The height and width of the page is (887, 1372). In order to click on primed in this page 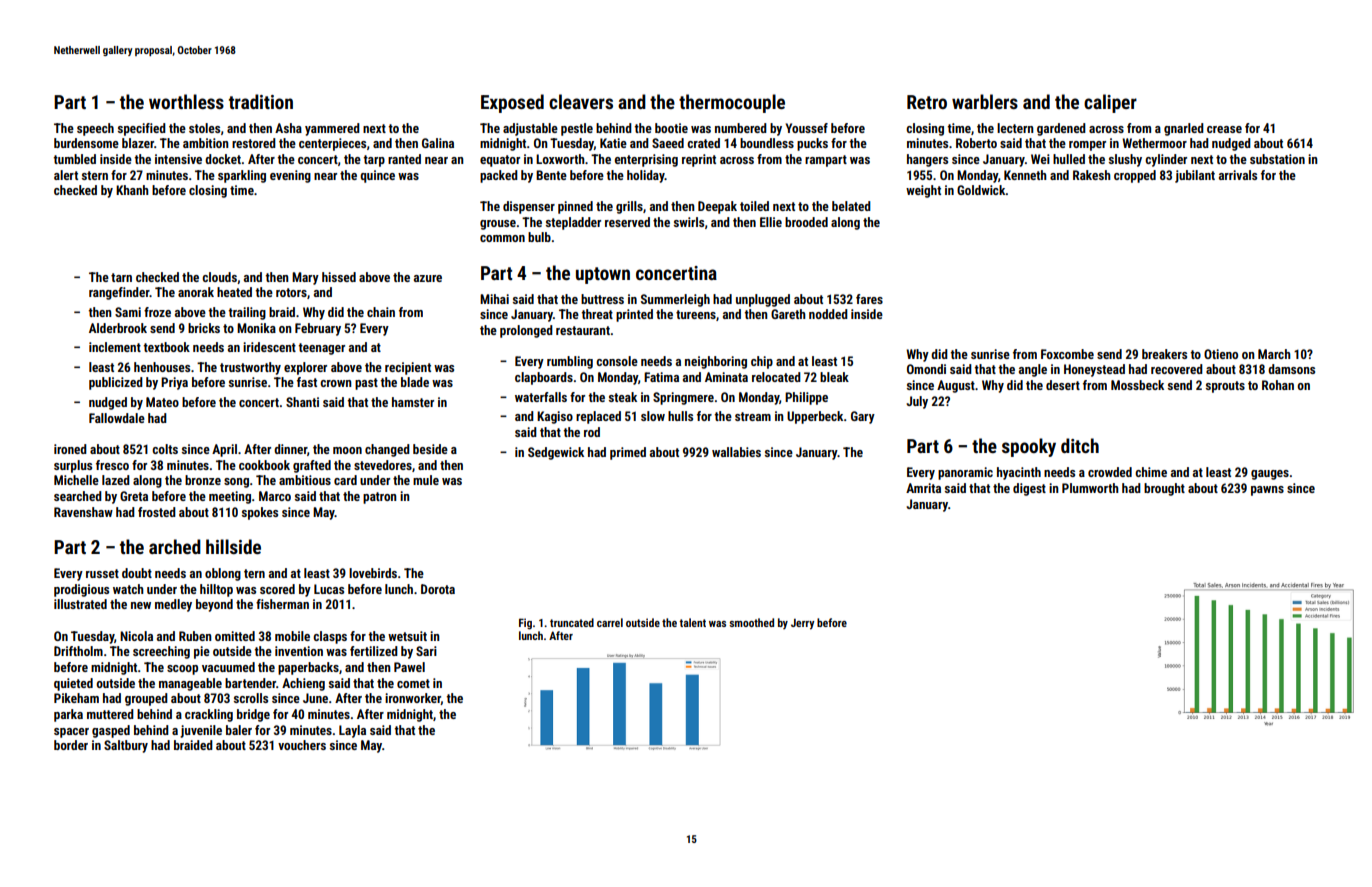, I will do `click(628, 453)`.
